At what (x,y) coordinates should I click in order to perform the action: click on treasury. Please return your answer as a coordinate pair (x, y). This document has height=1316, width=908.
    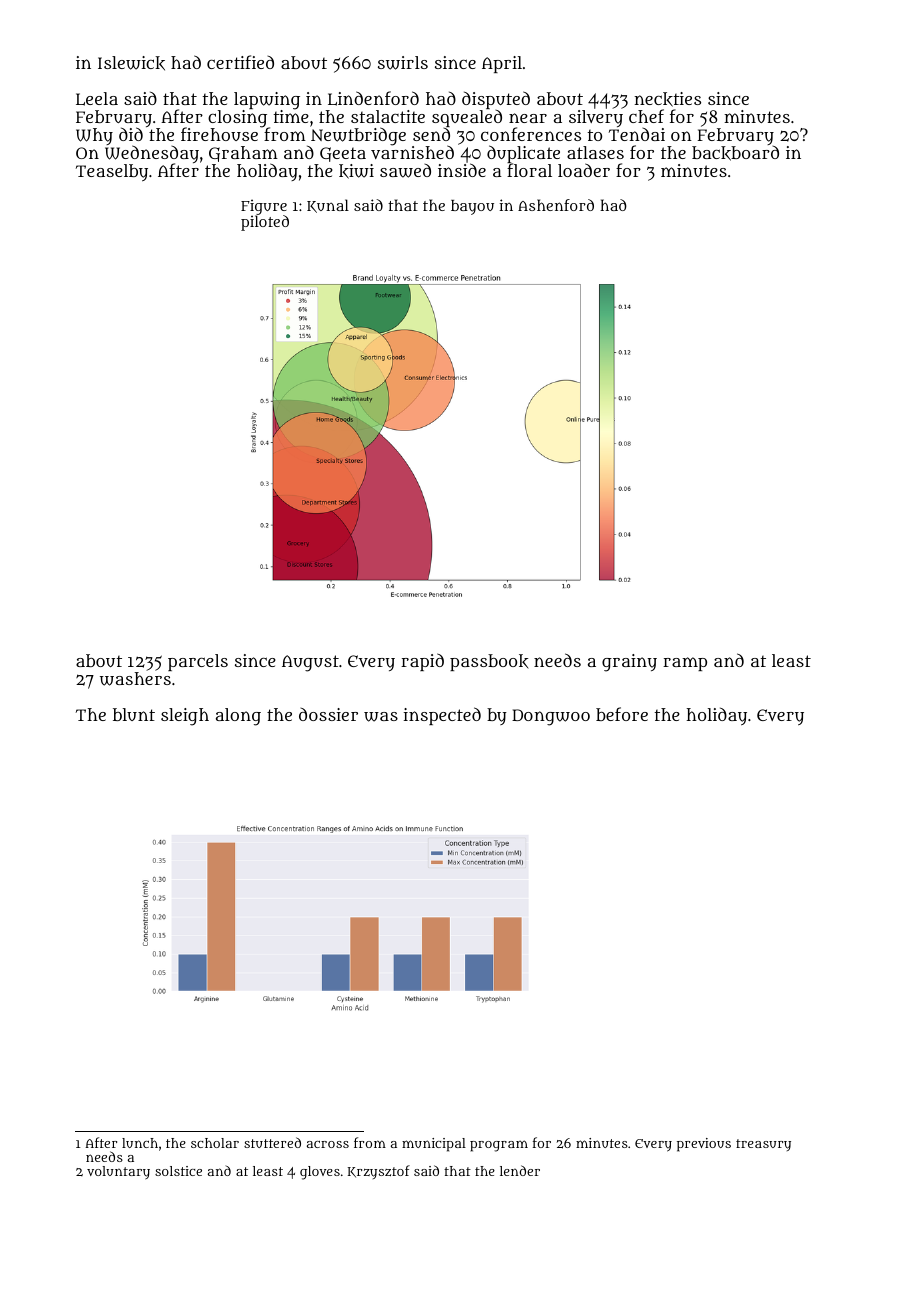
    Looking at the image, I should click on (763, 1145).
